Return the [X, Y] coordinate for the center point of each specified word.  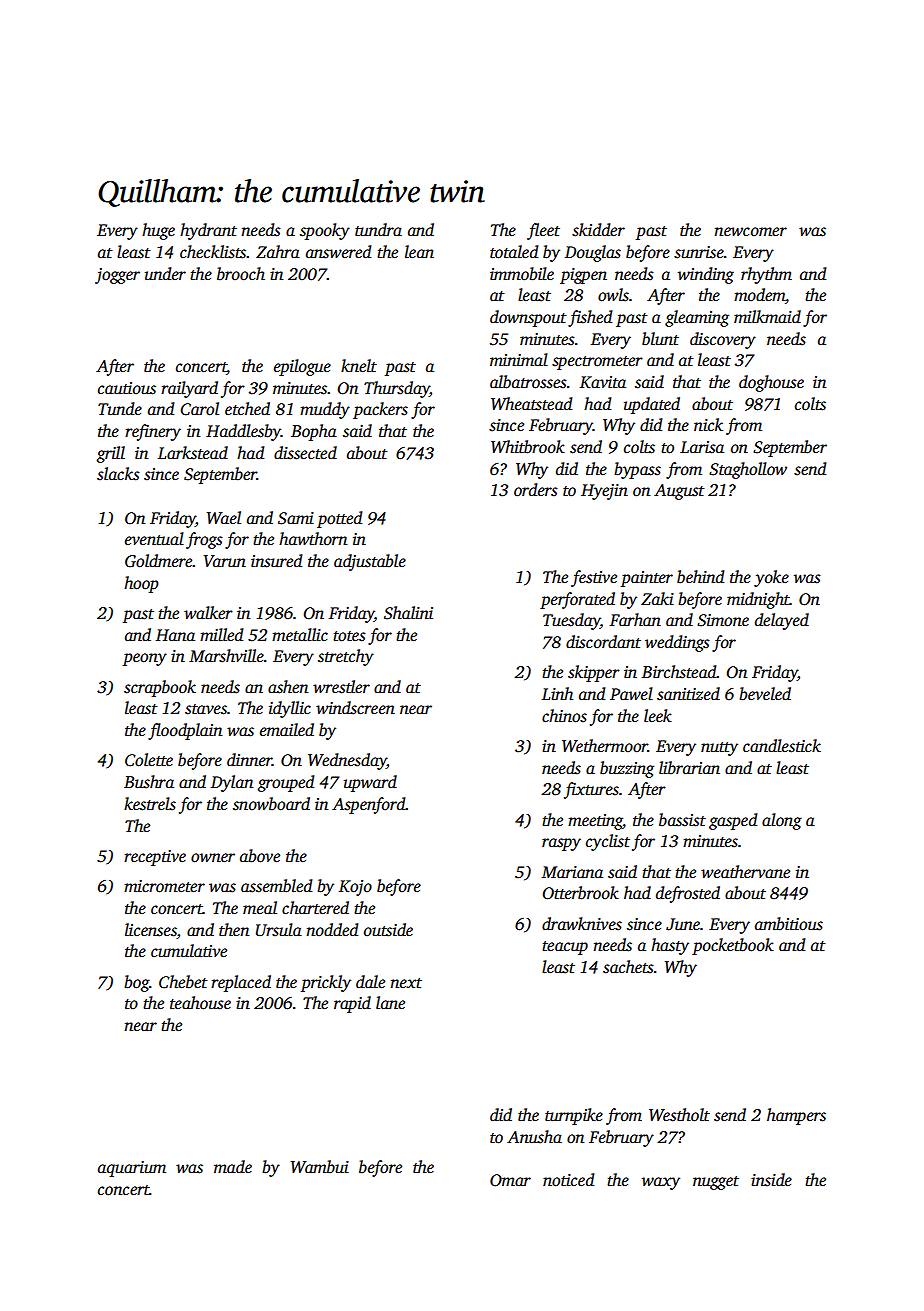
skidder [598, 230]
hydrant [208, 231]
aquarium [132, 1169]
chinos [564, 716]
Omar [510, 1180]
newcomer [750, 232]
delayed [782, 621]
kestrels [150, 804]
